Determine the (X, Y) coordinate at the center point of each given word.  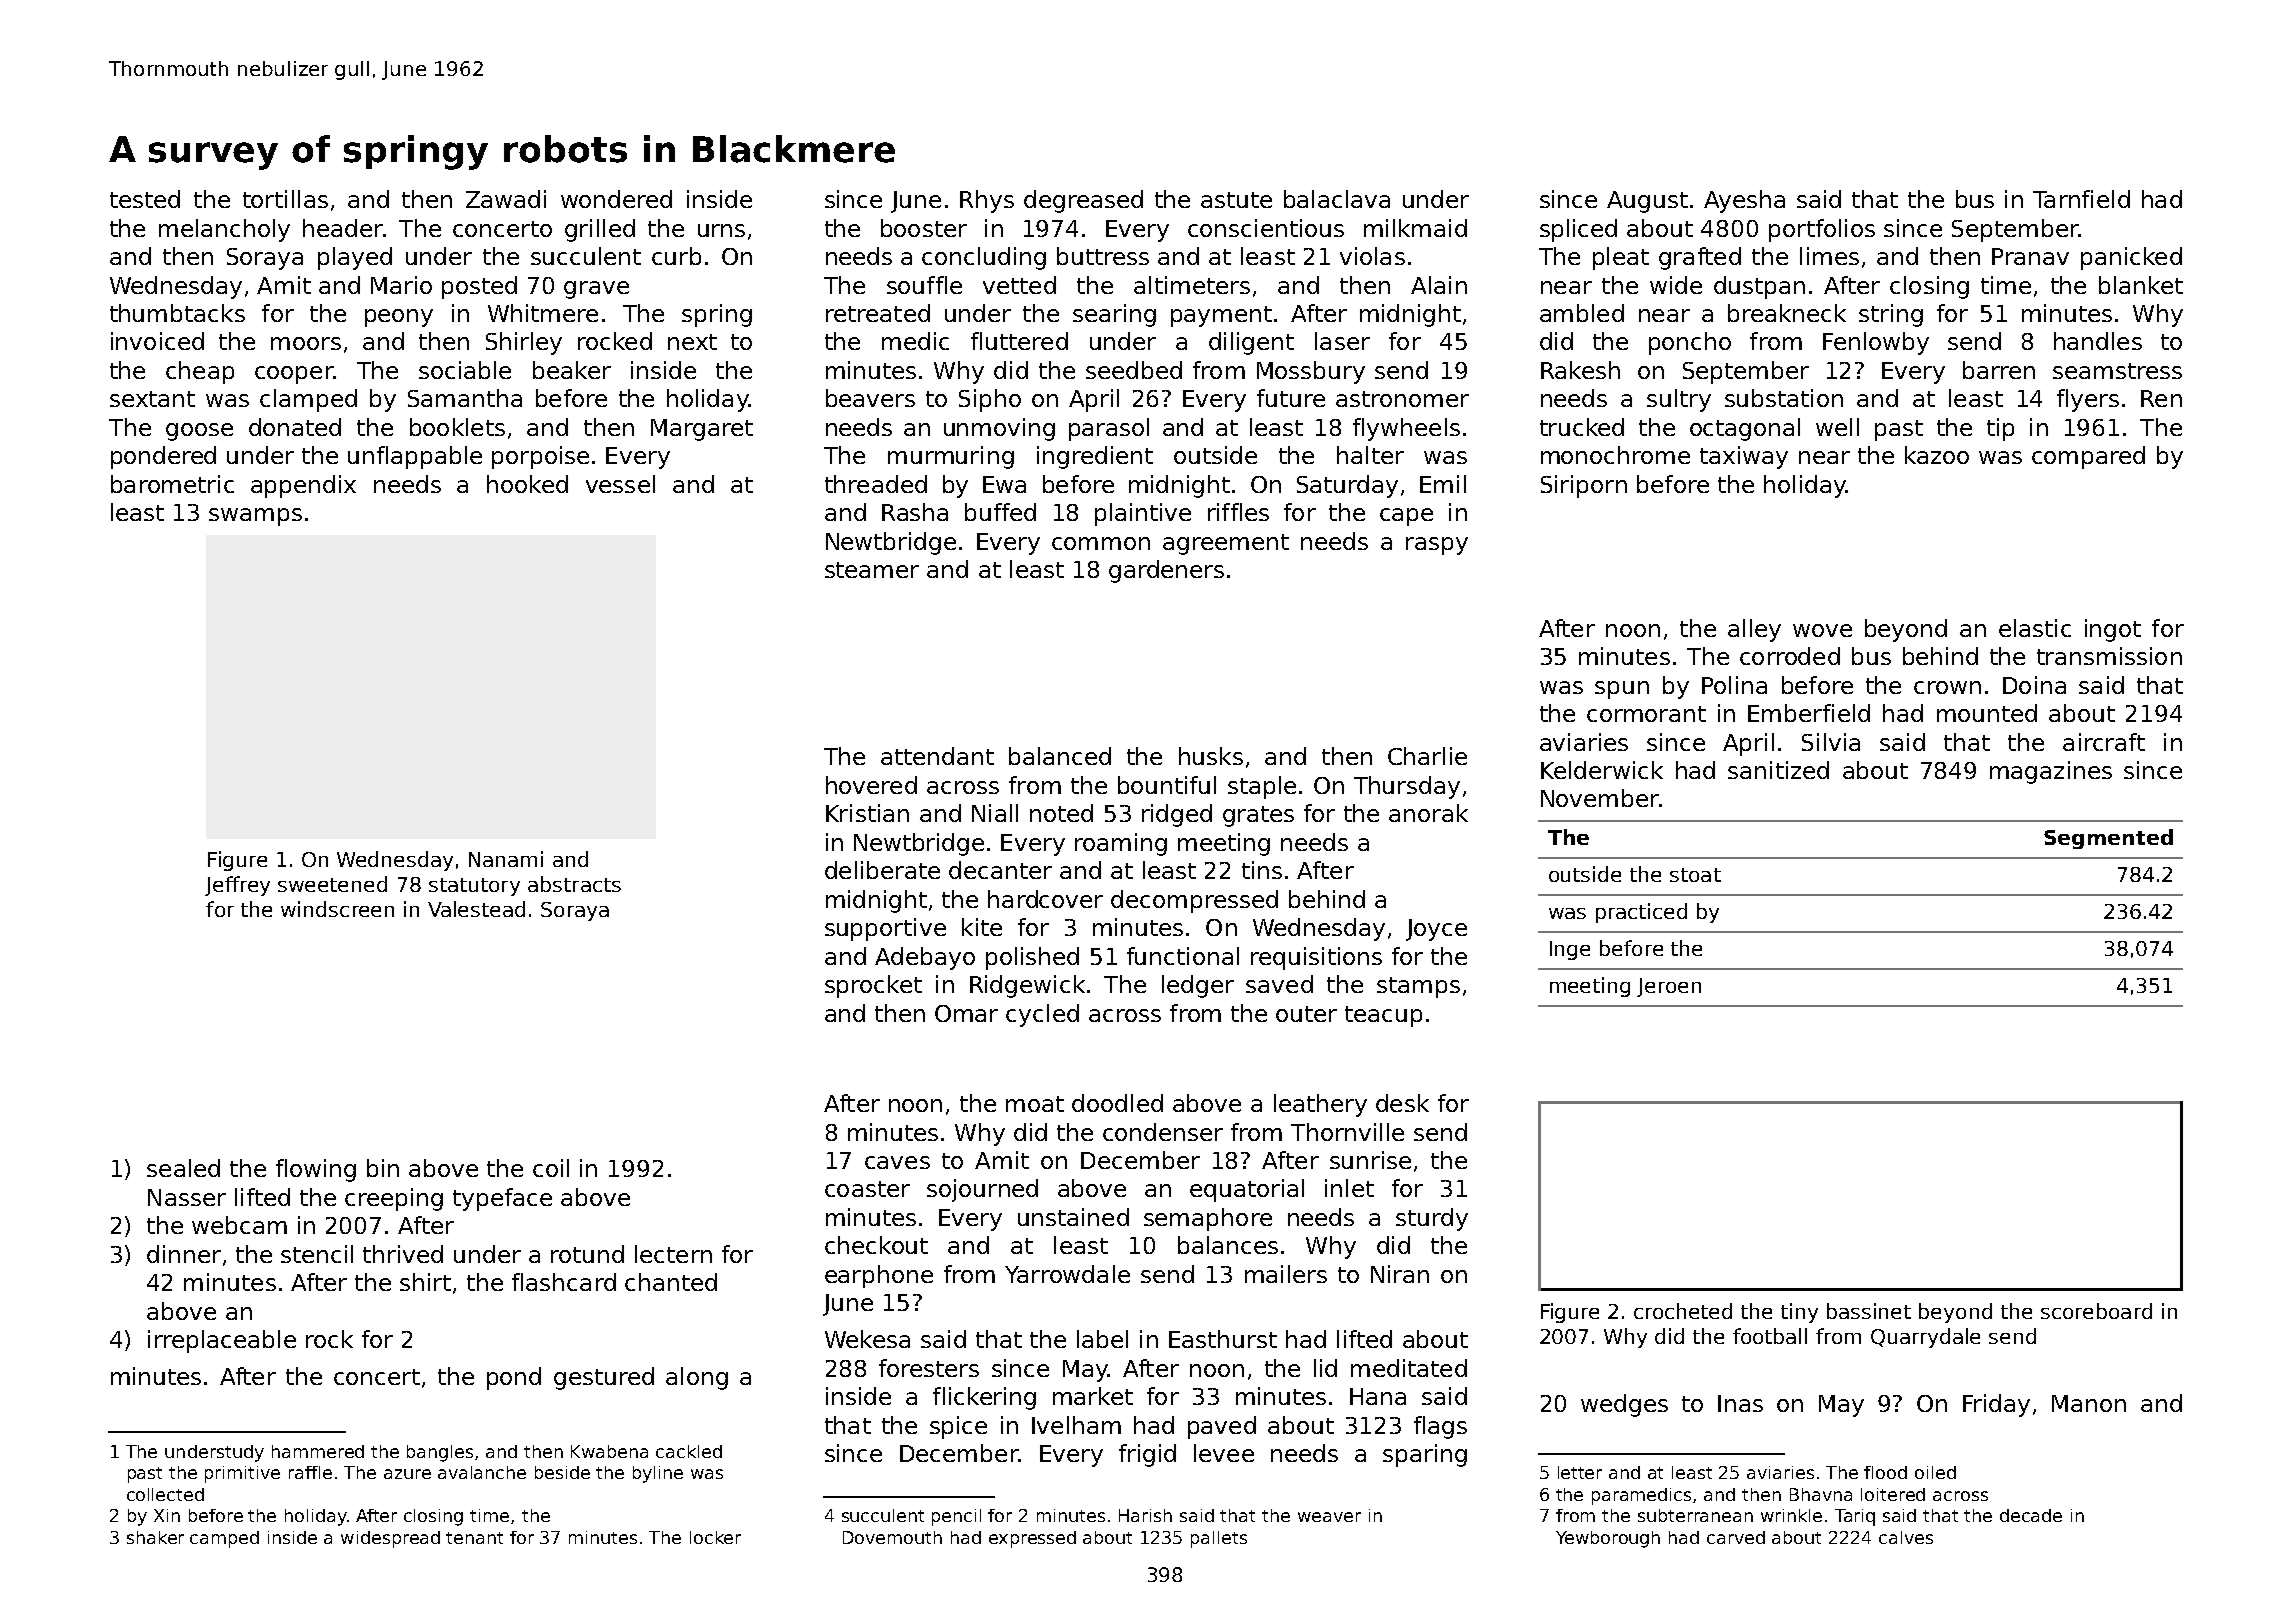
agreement (1226, 544)
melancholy (224, 230)
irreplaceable (222, 1341)
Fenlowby (1876, 343)
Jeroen (1669, 987)
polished (1032, 958)
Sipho (990, 400)
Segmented (2108, 839)
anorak (1428, 813)
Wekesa (867, 1339)
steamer (872, 570)
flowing (316, 1170)
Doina (2034, 685)
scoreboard (2096, 1311)
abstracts (574, 884)
